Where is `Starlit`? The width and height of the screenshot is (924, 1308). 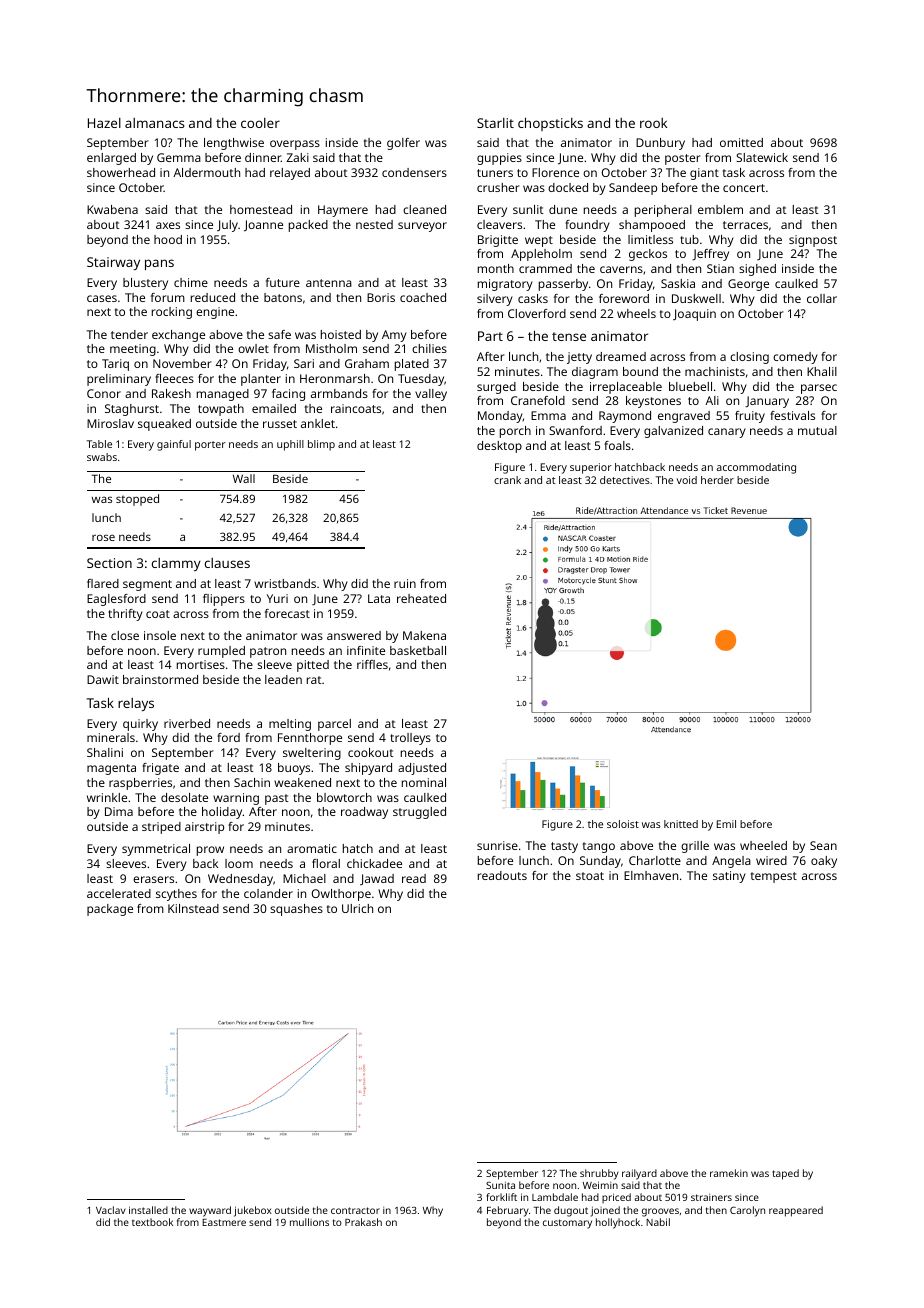 Starlit is located at coordinates (495, 123).
